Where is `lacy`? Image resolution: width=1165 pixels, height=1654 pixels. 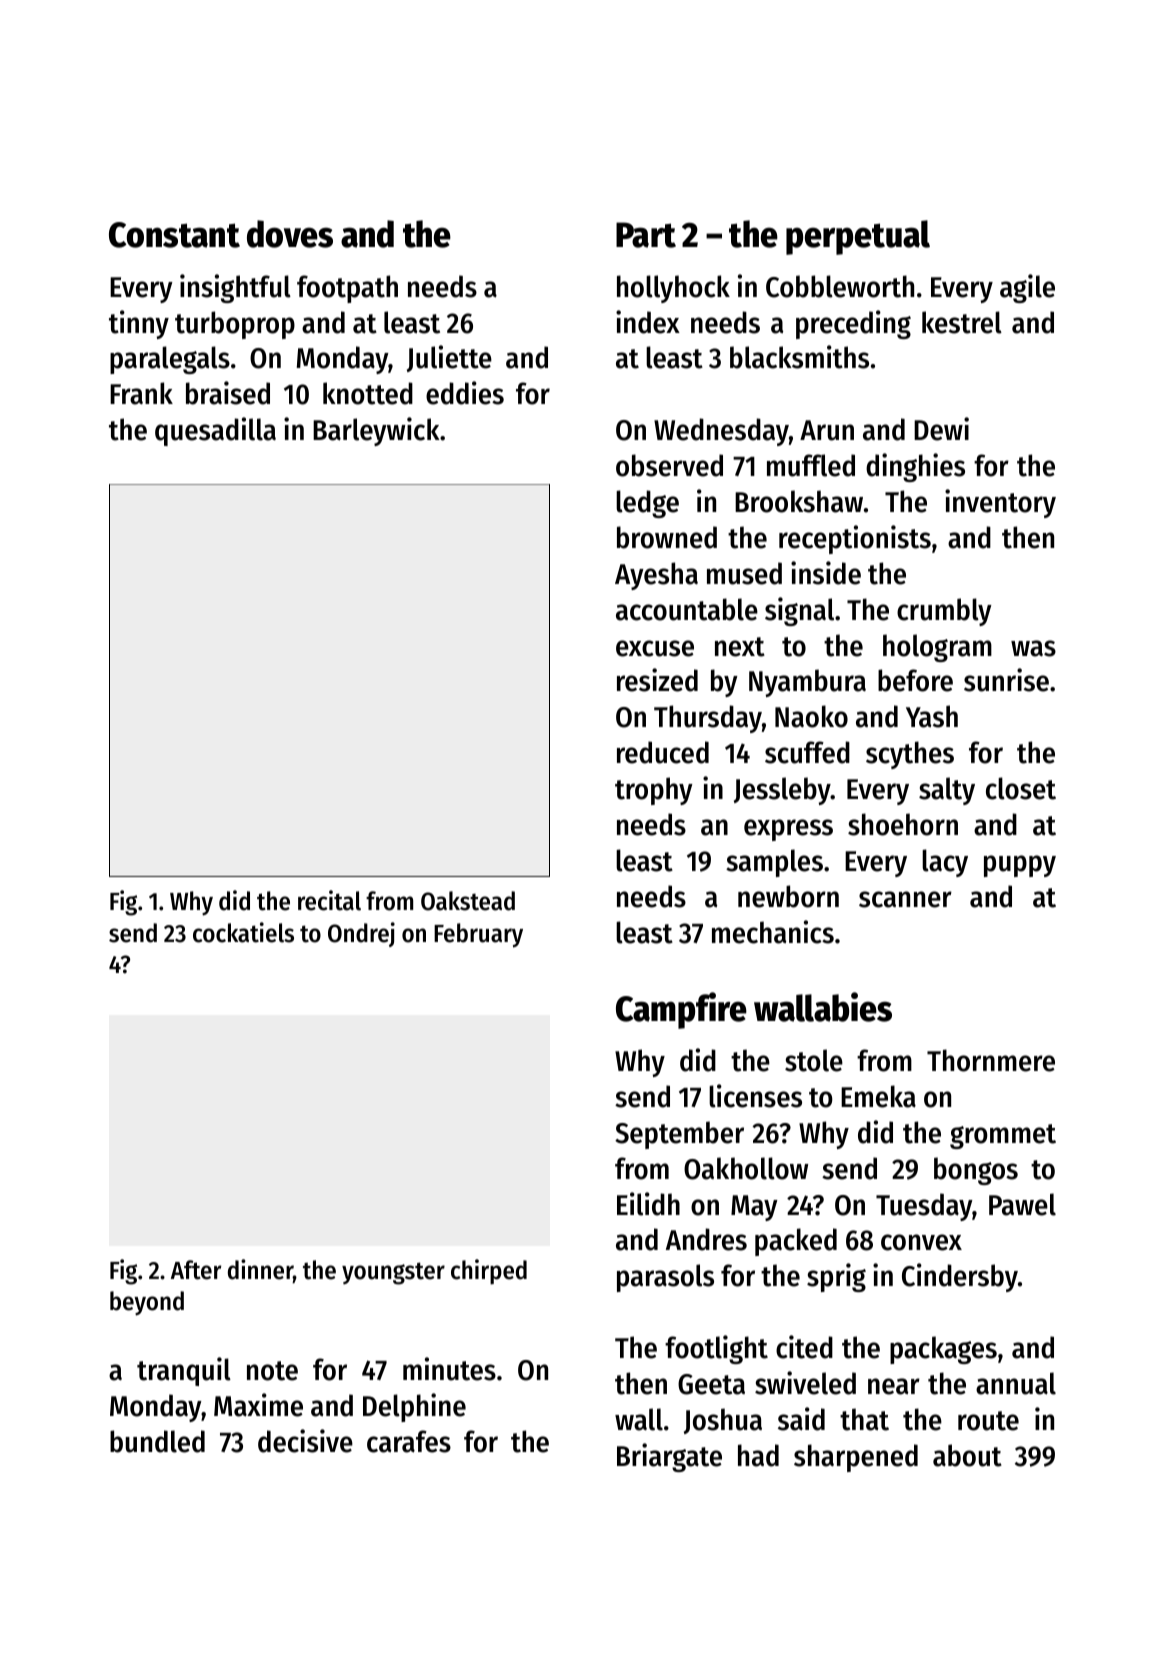
lacy is located at coordinates (945, 863).
